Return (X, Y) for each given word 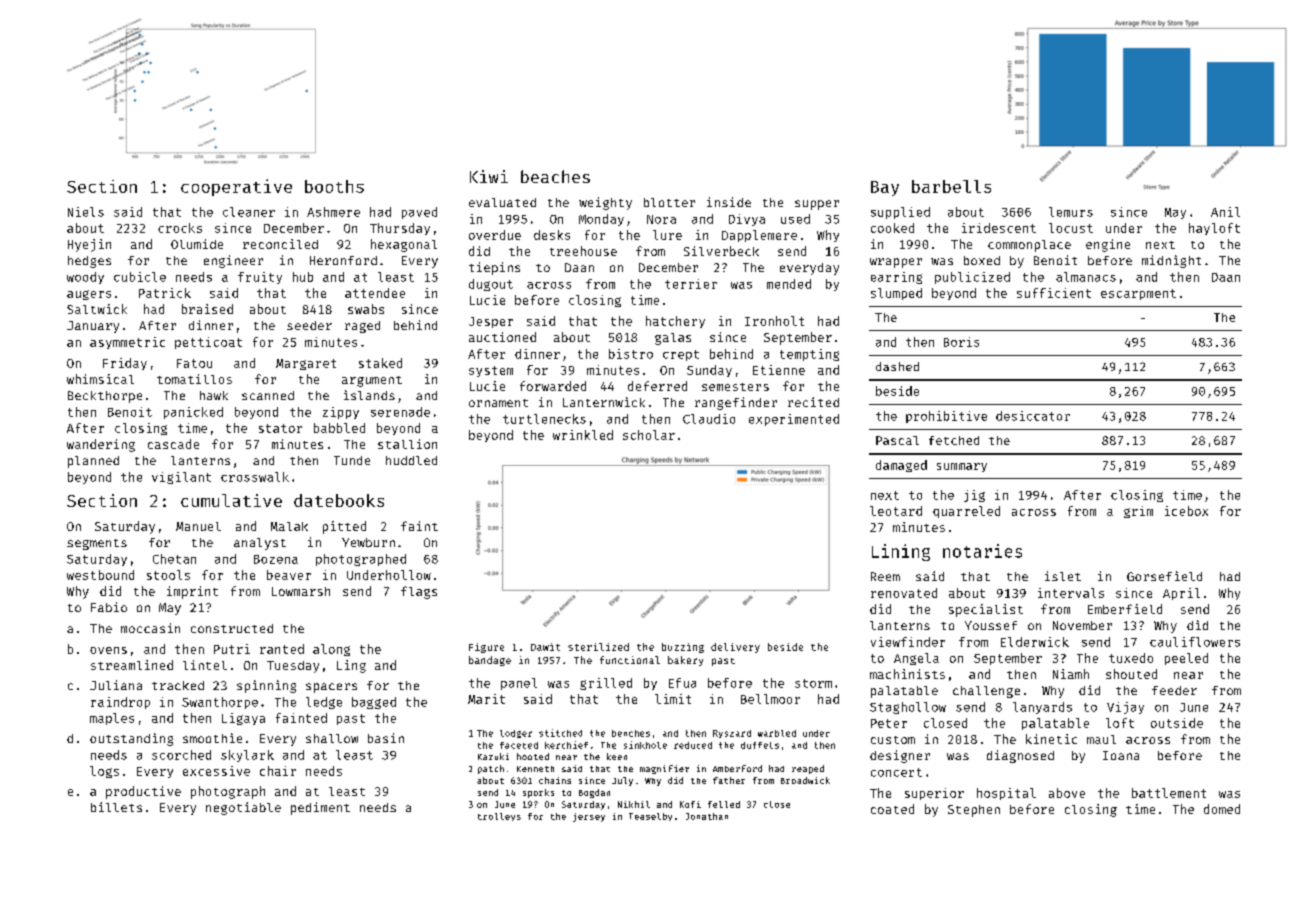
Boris (961, 342)
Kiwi (489, 176)
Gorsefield (1164, 576)
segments (97, 544)
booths (334, 186)
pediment (320, 808)
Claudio (709, 419)
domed (1222, 809)
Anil (1225, 212)
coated (892, 809)
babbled (339, 428)
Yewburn (368, 542)
